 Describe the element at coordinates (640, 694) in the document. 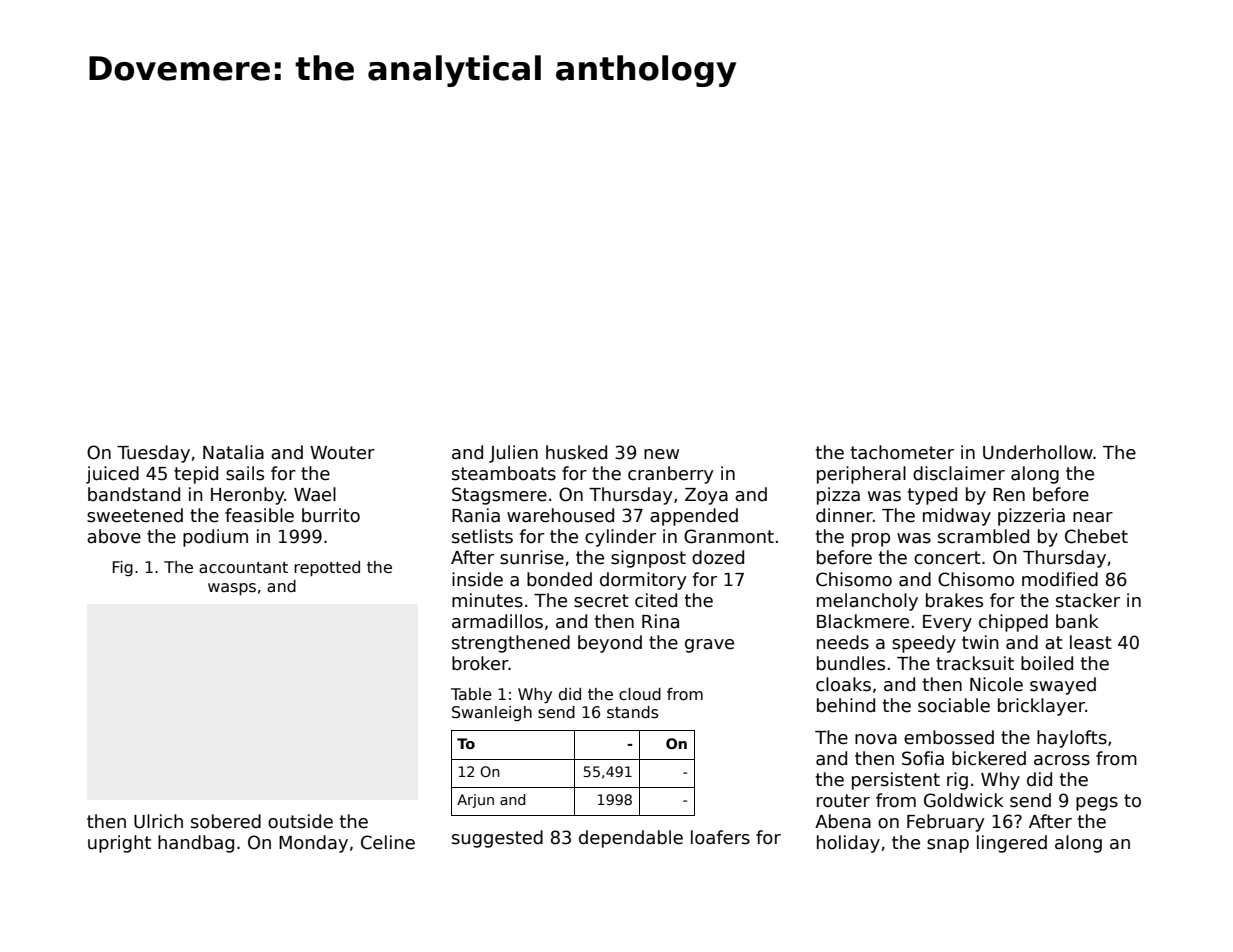

I see `cloud` at that location.
